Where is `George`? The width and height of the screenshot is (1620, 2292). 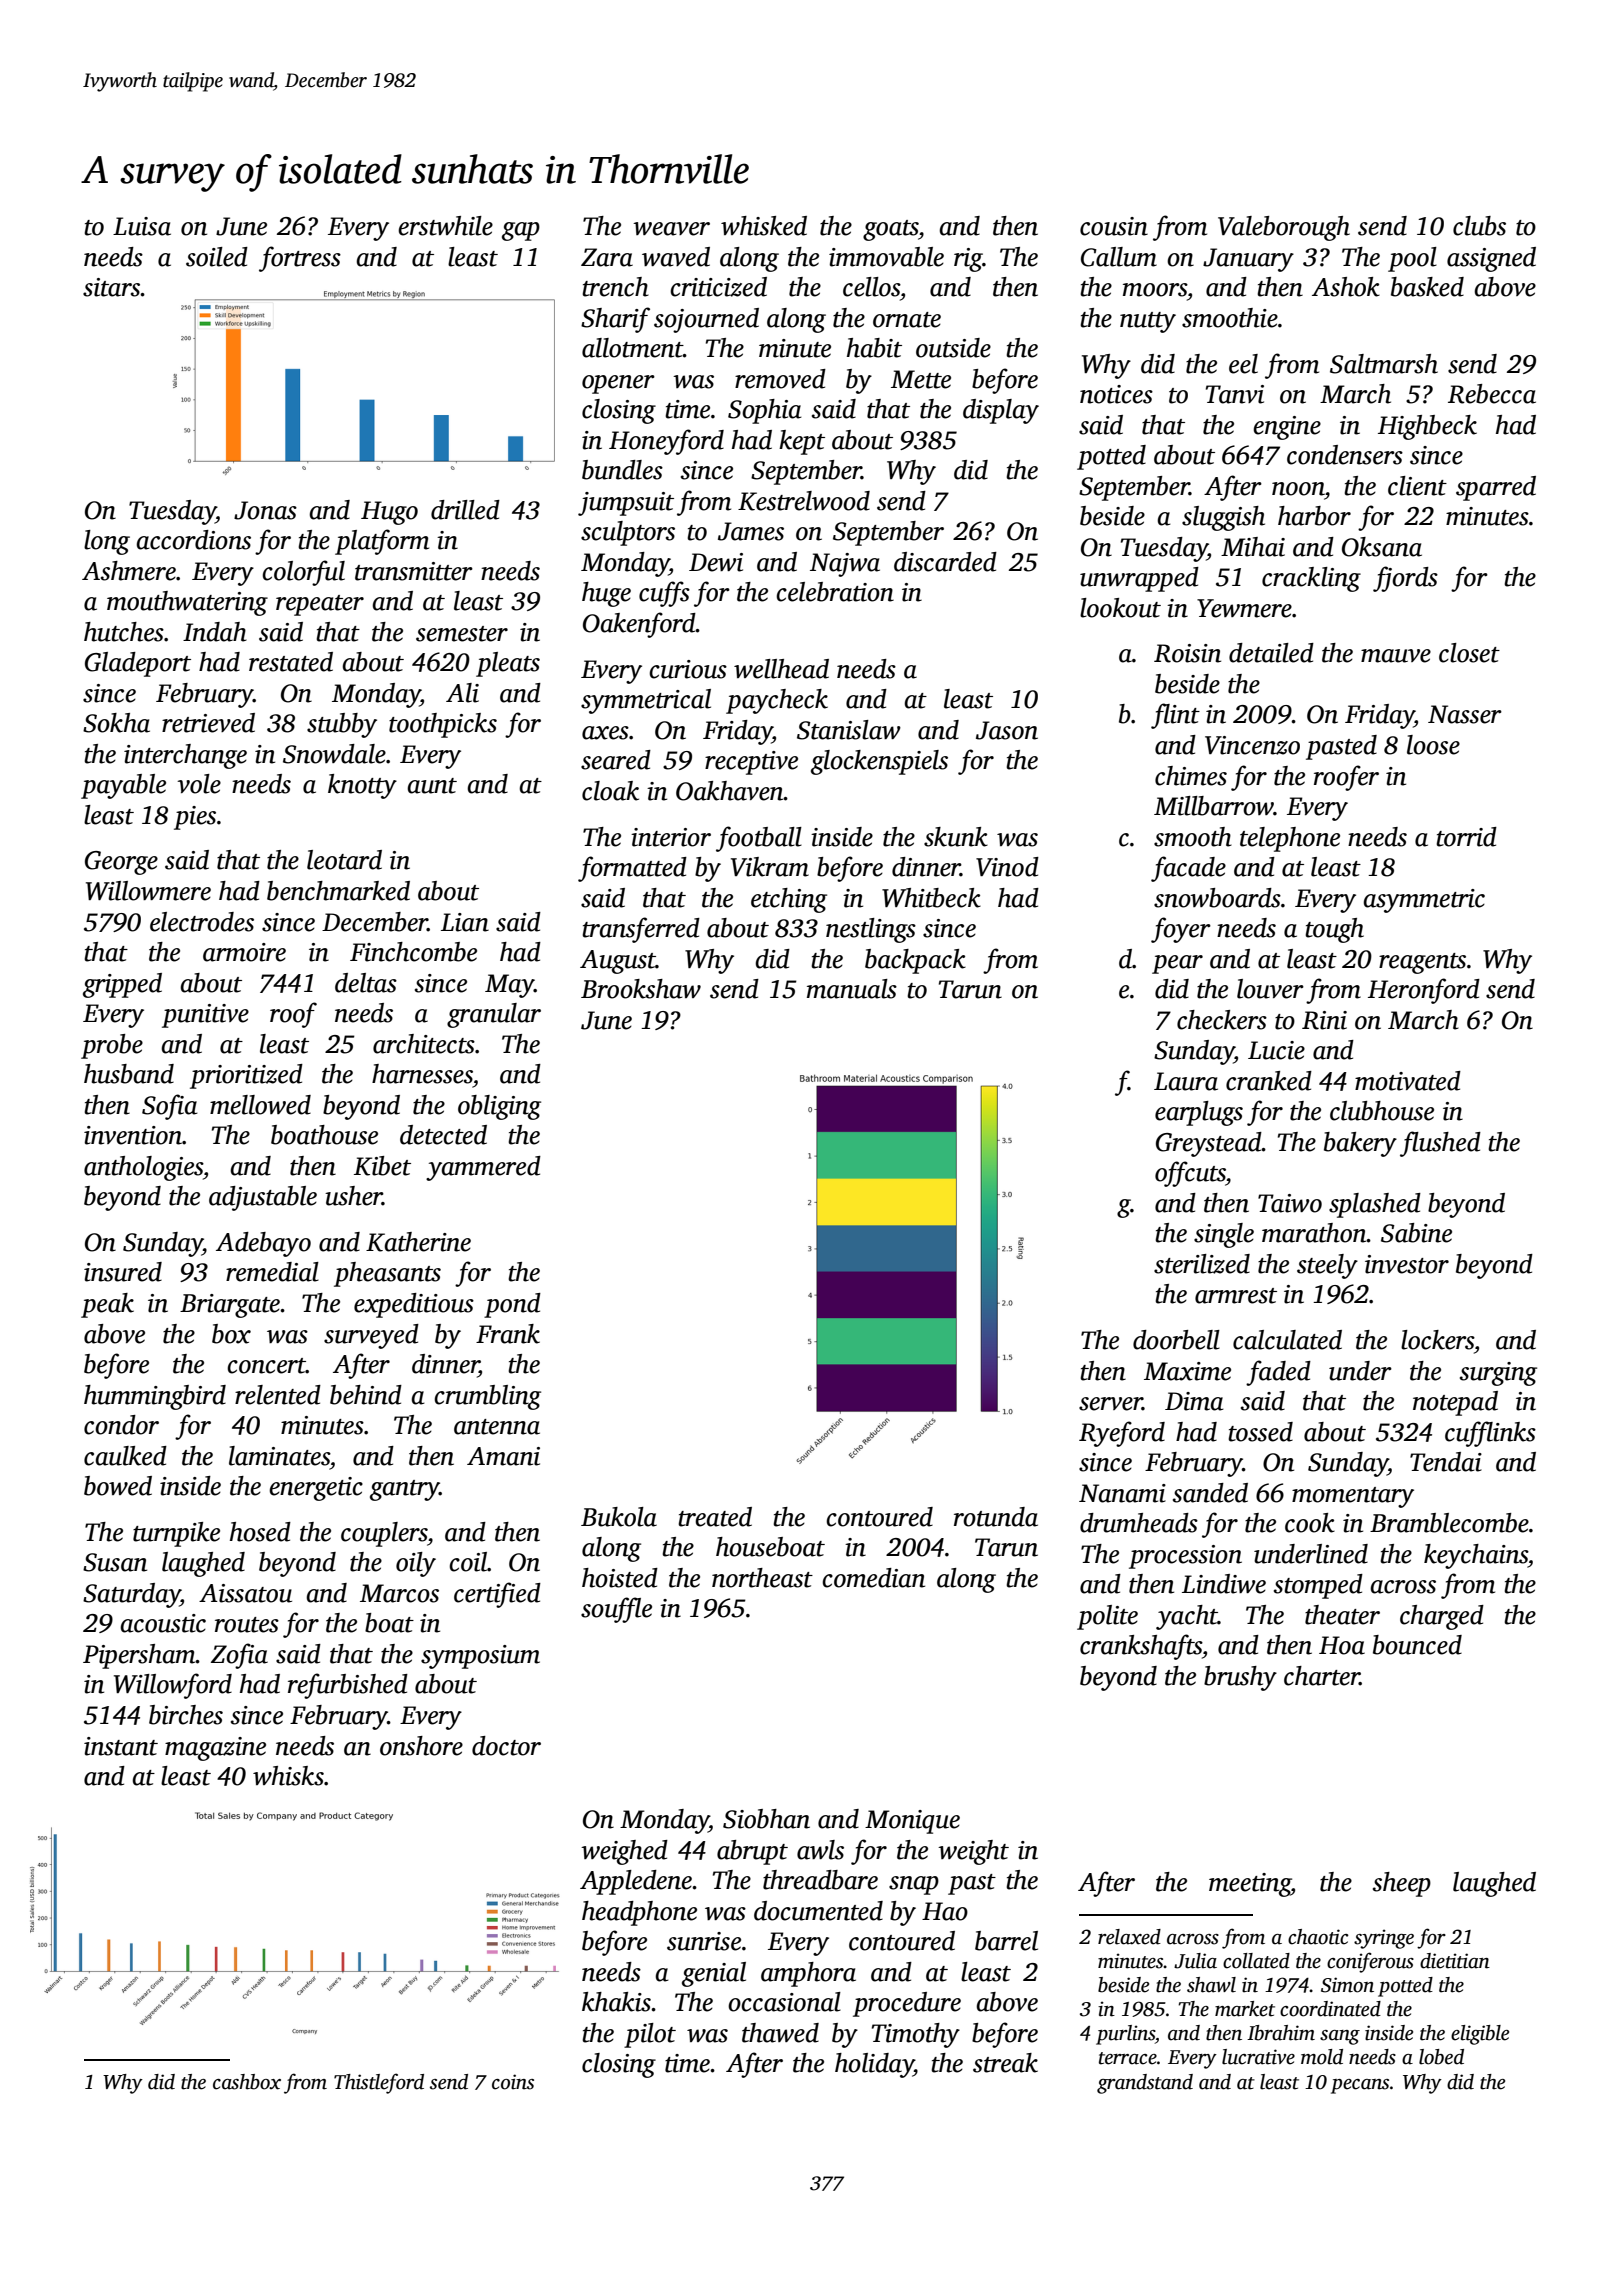
George is located at coordinates (121, 863).
